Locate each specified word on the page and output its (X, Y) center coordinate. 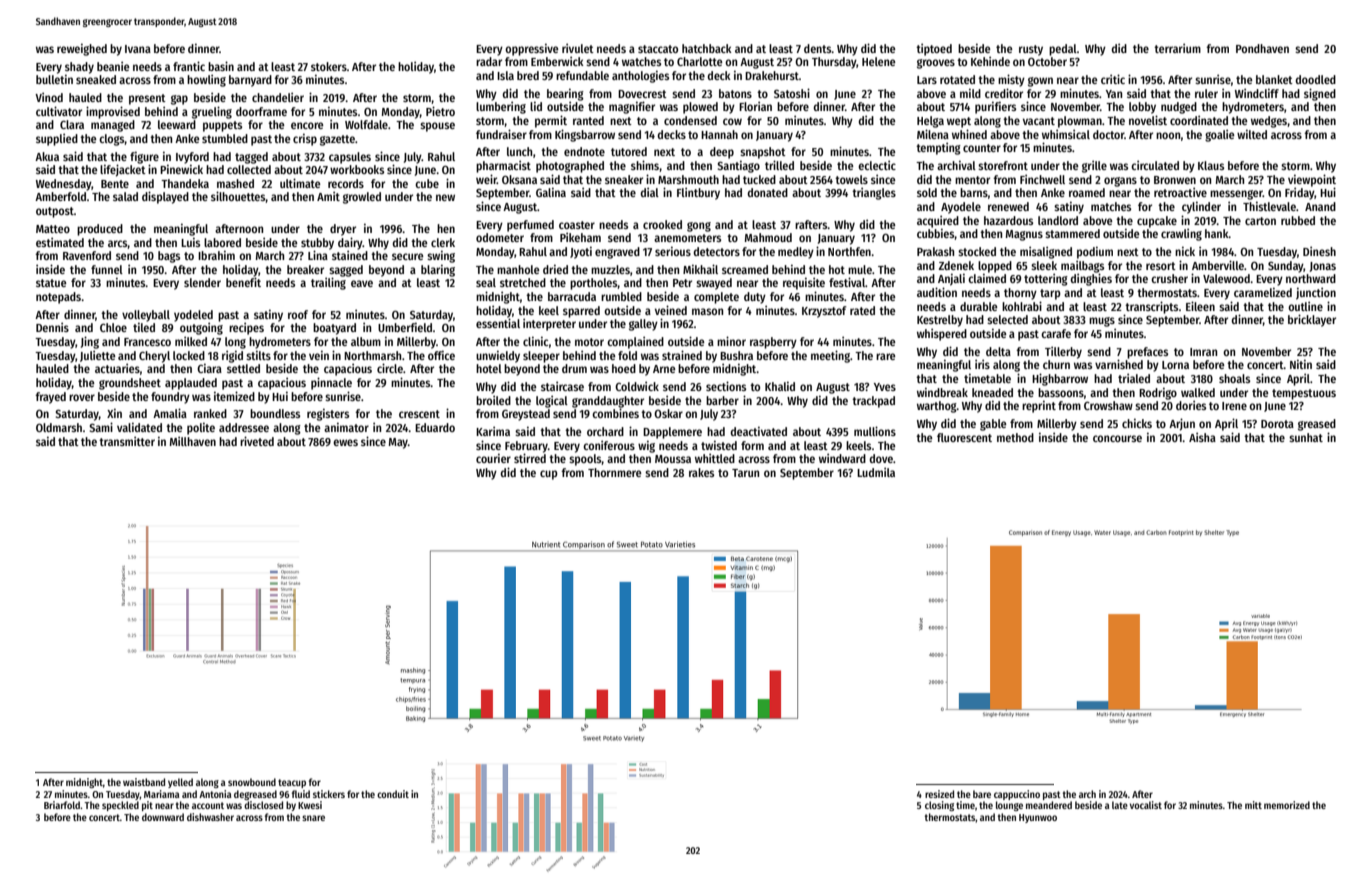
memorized (1287, 805)
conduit (393, 794)
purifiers (995, 107)
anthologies (640, 76)
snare (313, 818)
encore (307, 125)
